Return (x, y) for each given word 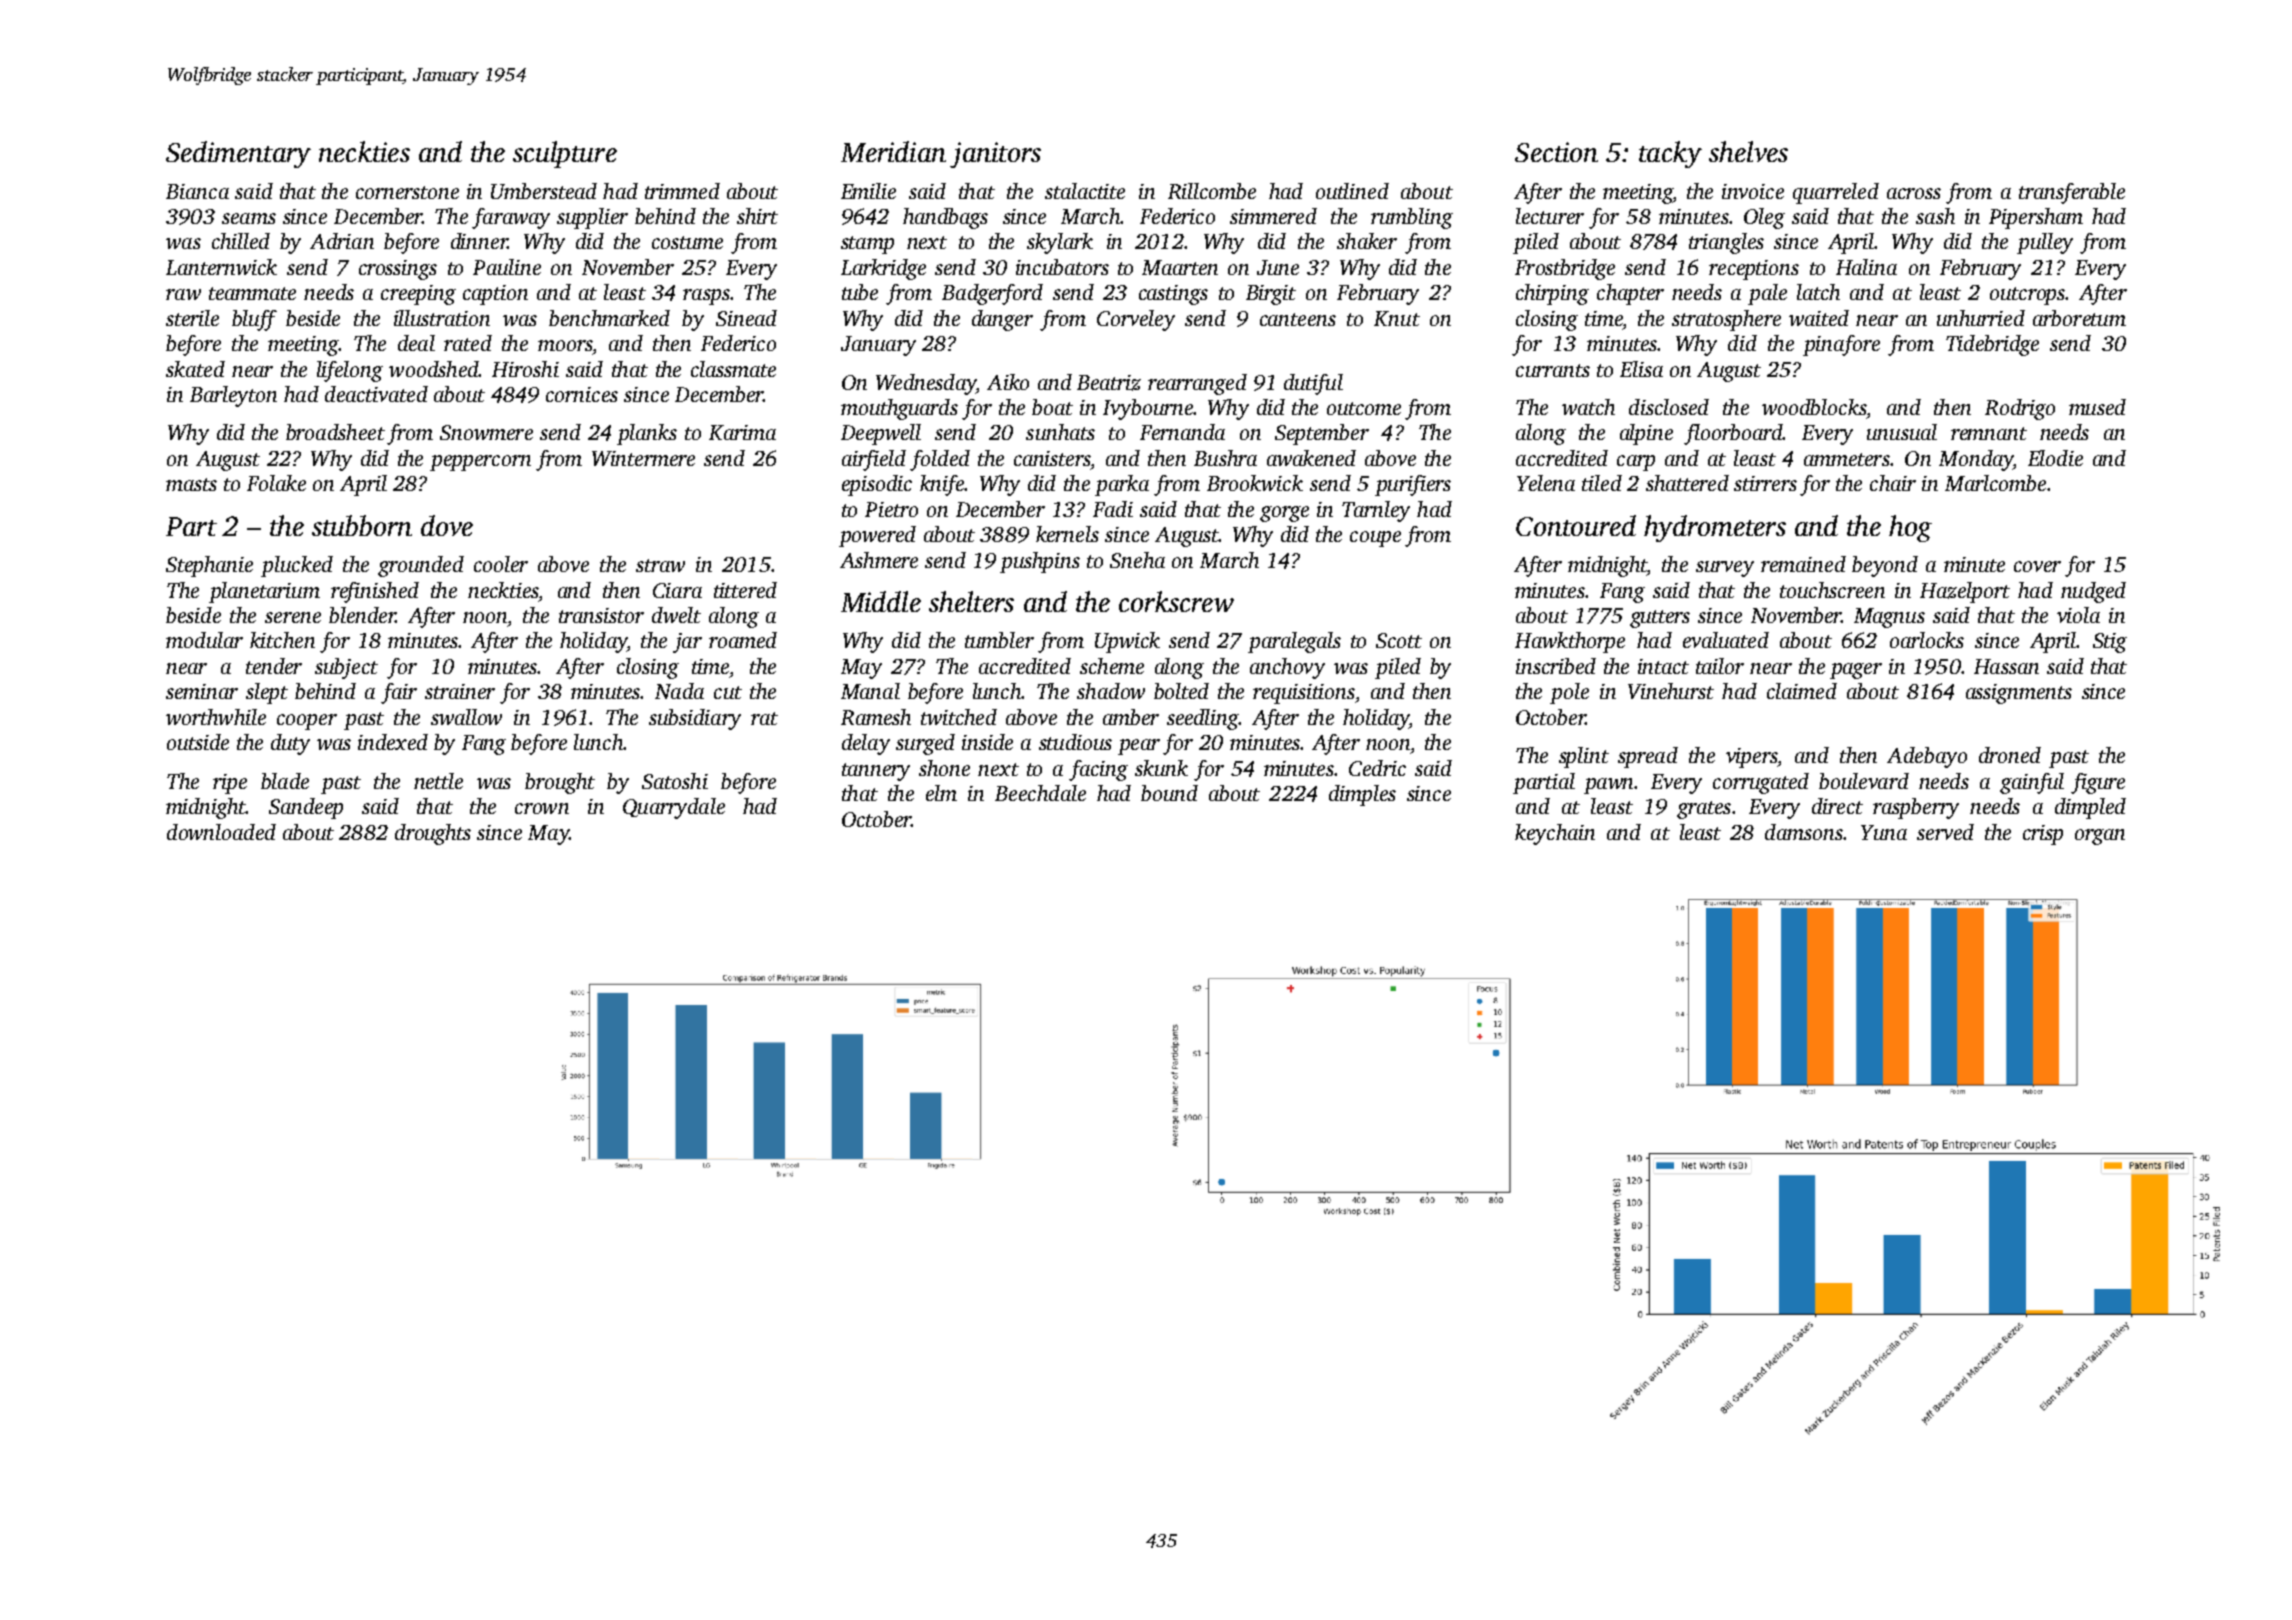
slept (267, 693)
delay (866, 744)
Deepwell (881, 434)
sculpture (565, 154)
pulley (2045, 243)
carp (1636, 463)
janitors (995, 155)
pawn (1609, 786)
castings (1173, 295)
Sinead (746, 318)
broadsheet (335, 432)
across (1914, 193)
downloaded (221, 832)
